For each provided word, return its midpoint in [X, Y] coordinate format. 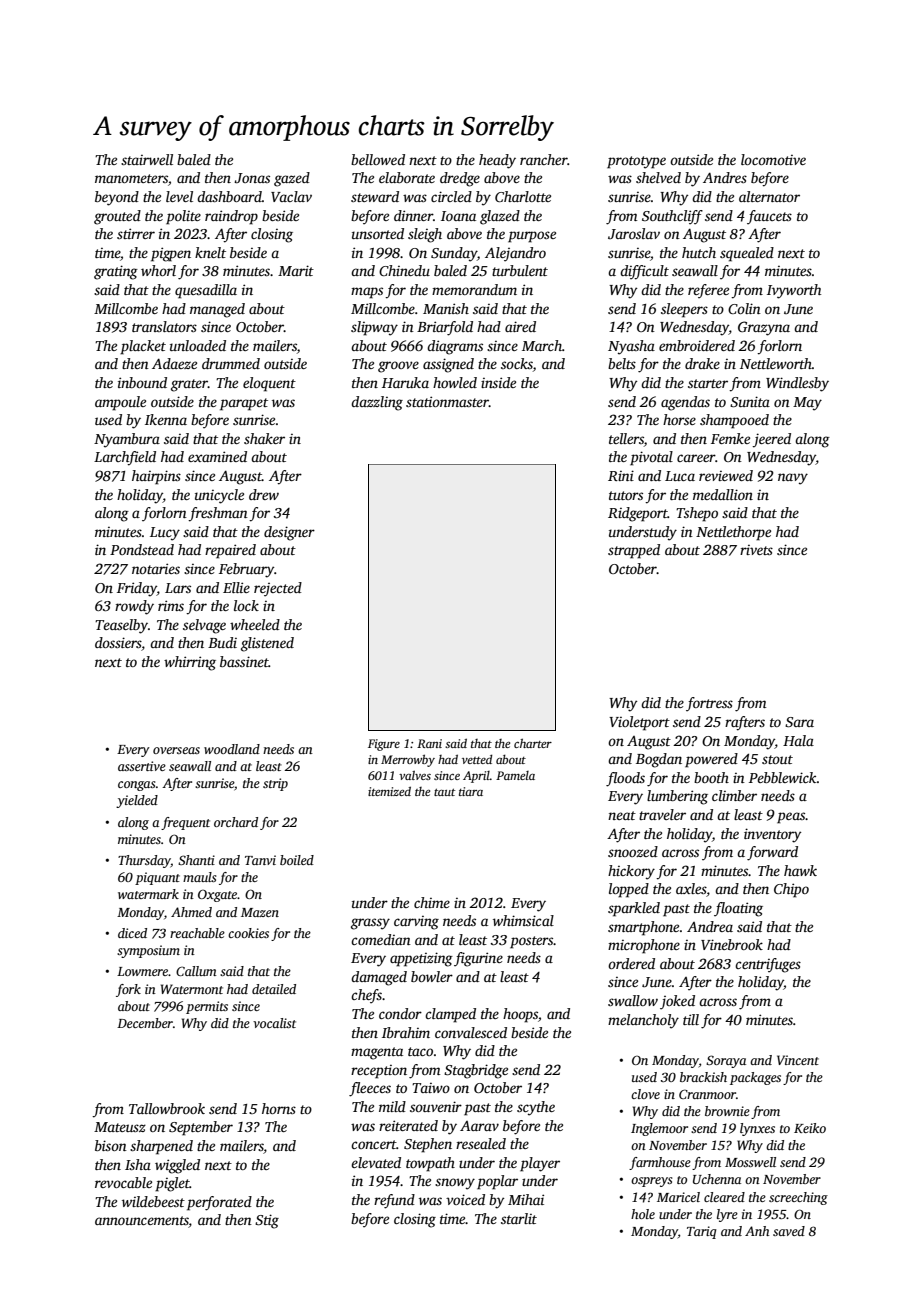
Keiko [810, 1128]
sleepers [684, 310]
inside [498, 382]
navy [793, 479]
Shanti [196, 860]
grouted [117, 217]
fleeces [370, 1089]
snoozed [633, 851]
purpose [532, 237]
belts [622, 363]
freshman [218, 514]
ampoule [120, 403]
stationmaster [447, 401]
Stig [267, 1221]
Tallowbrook [167, 1108]
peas [791, 818]
